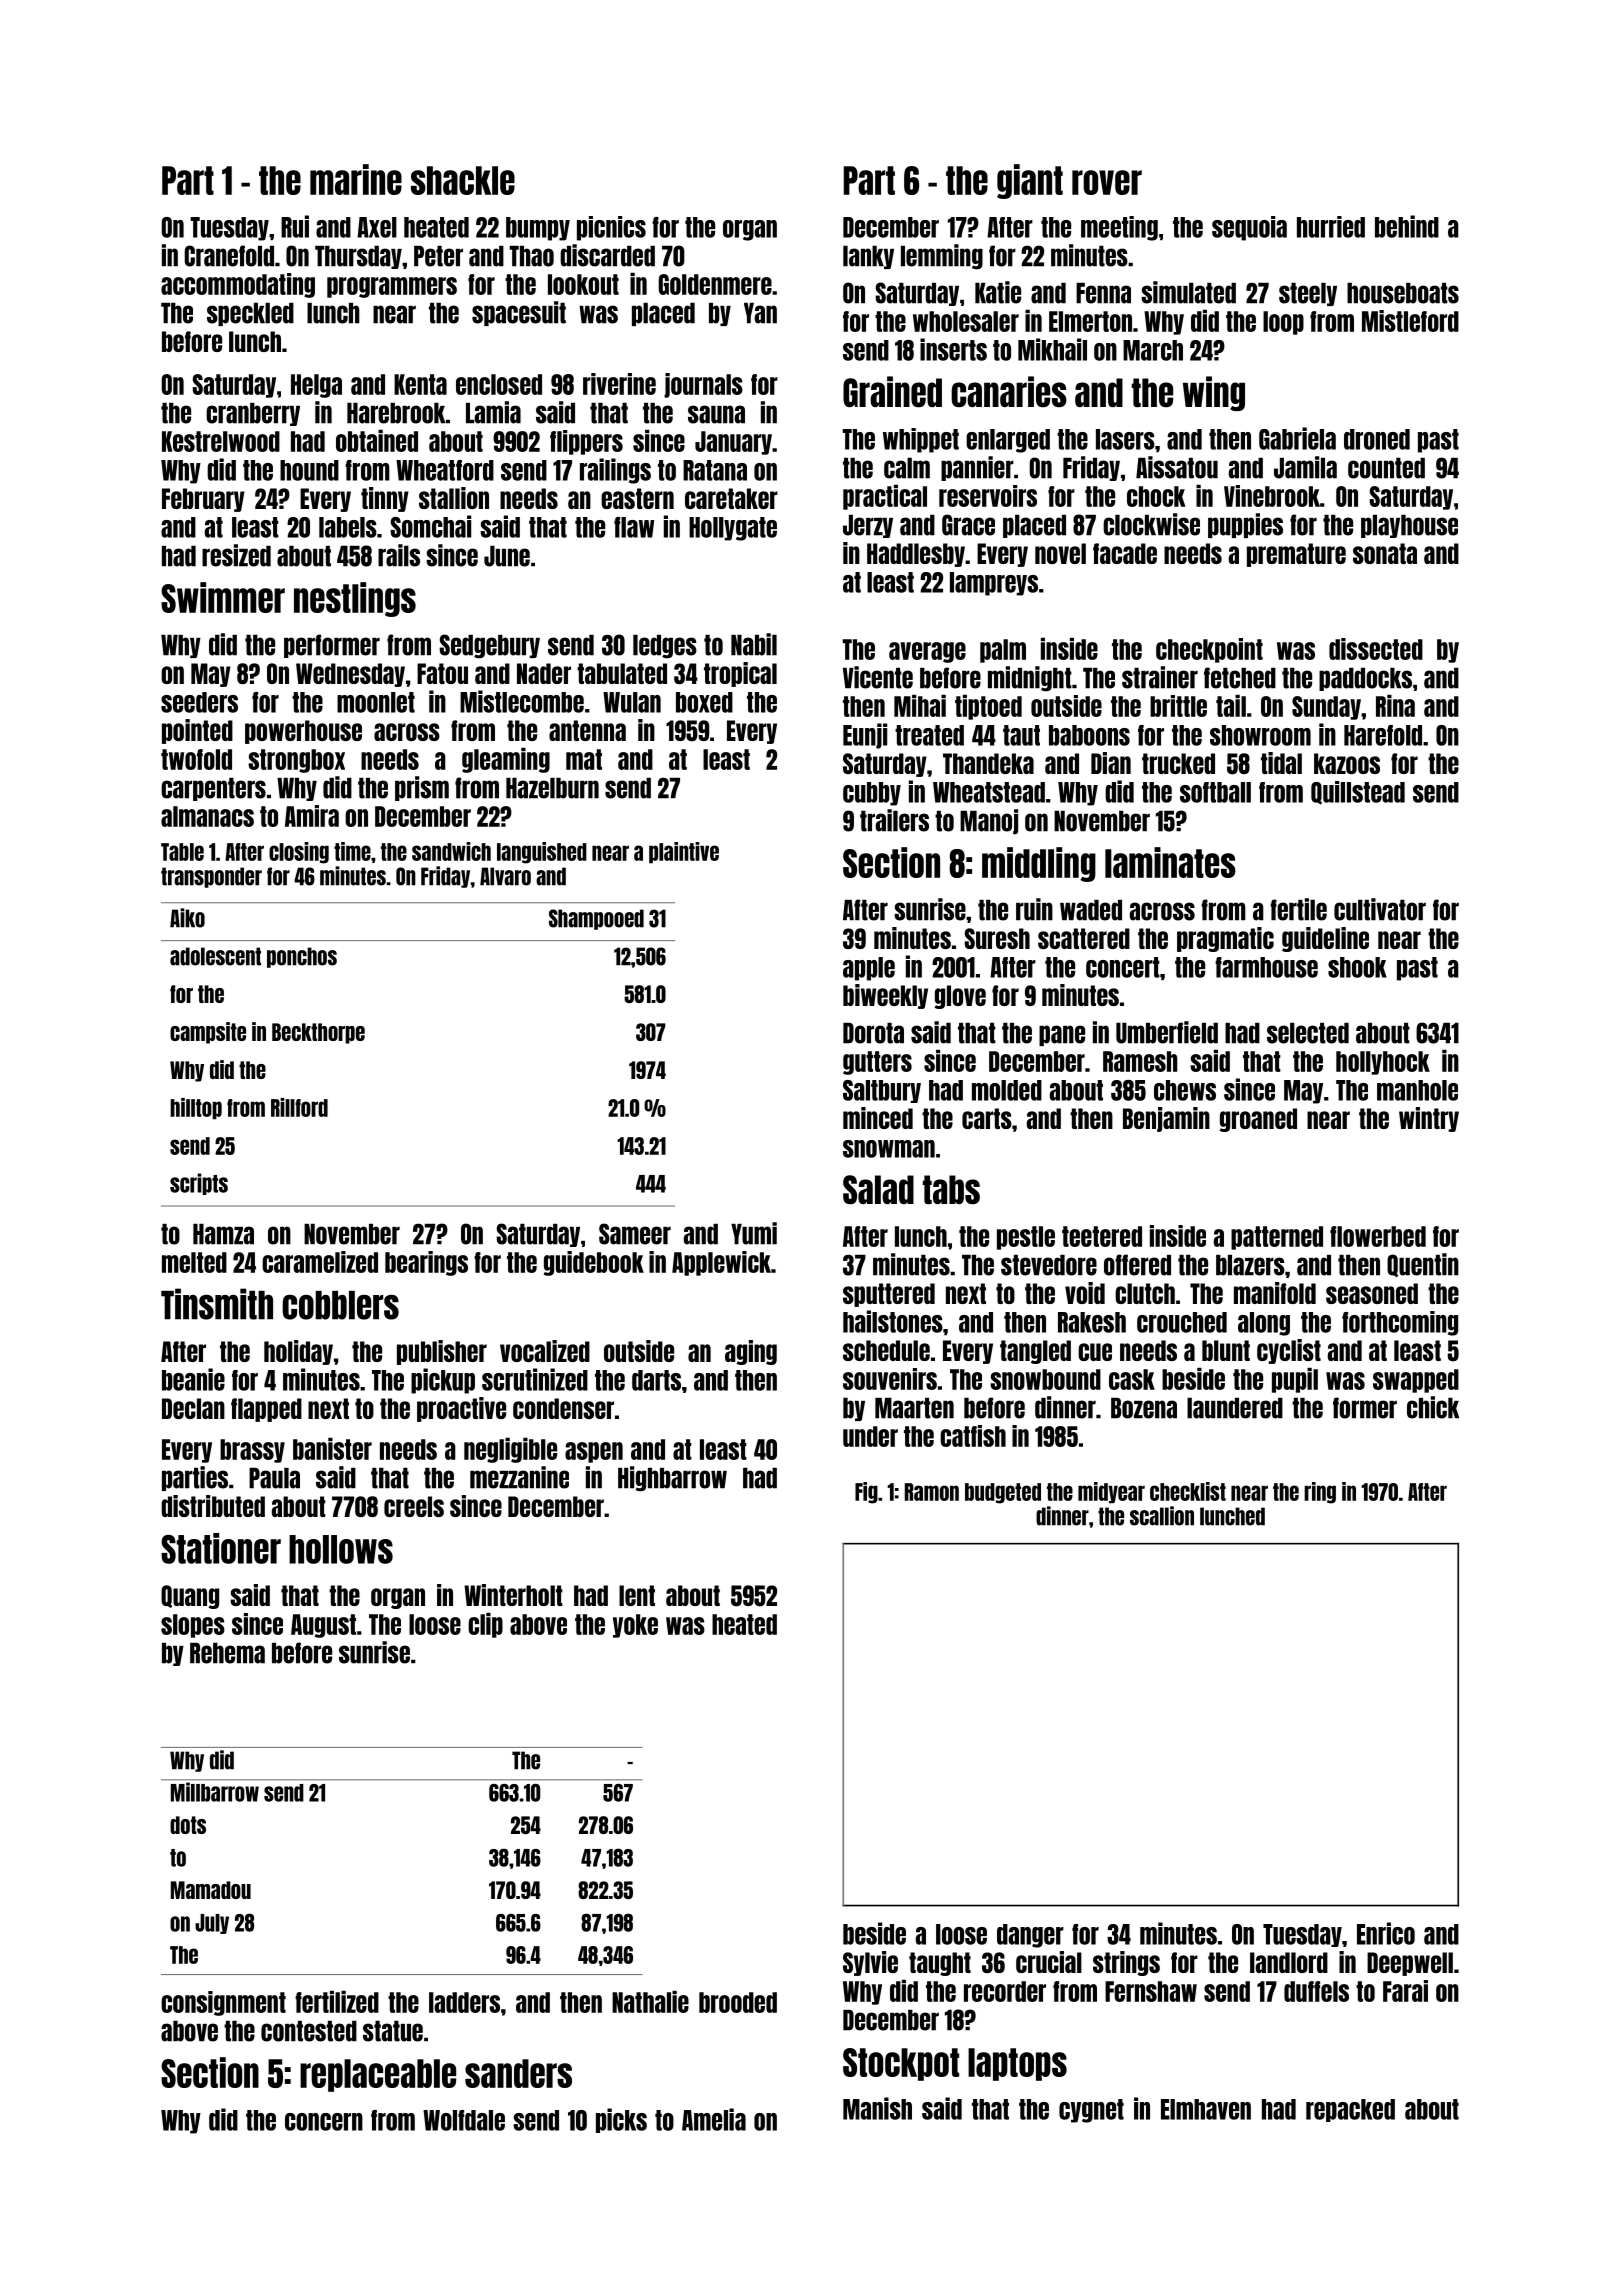 The width and height of the document is (1620, 2292). Describe the element at coordinates (1331, 227) in the document. I see `hurried` at that location.
